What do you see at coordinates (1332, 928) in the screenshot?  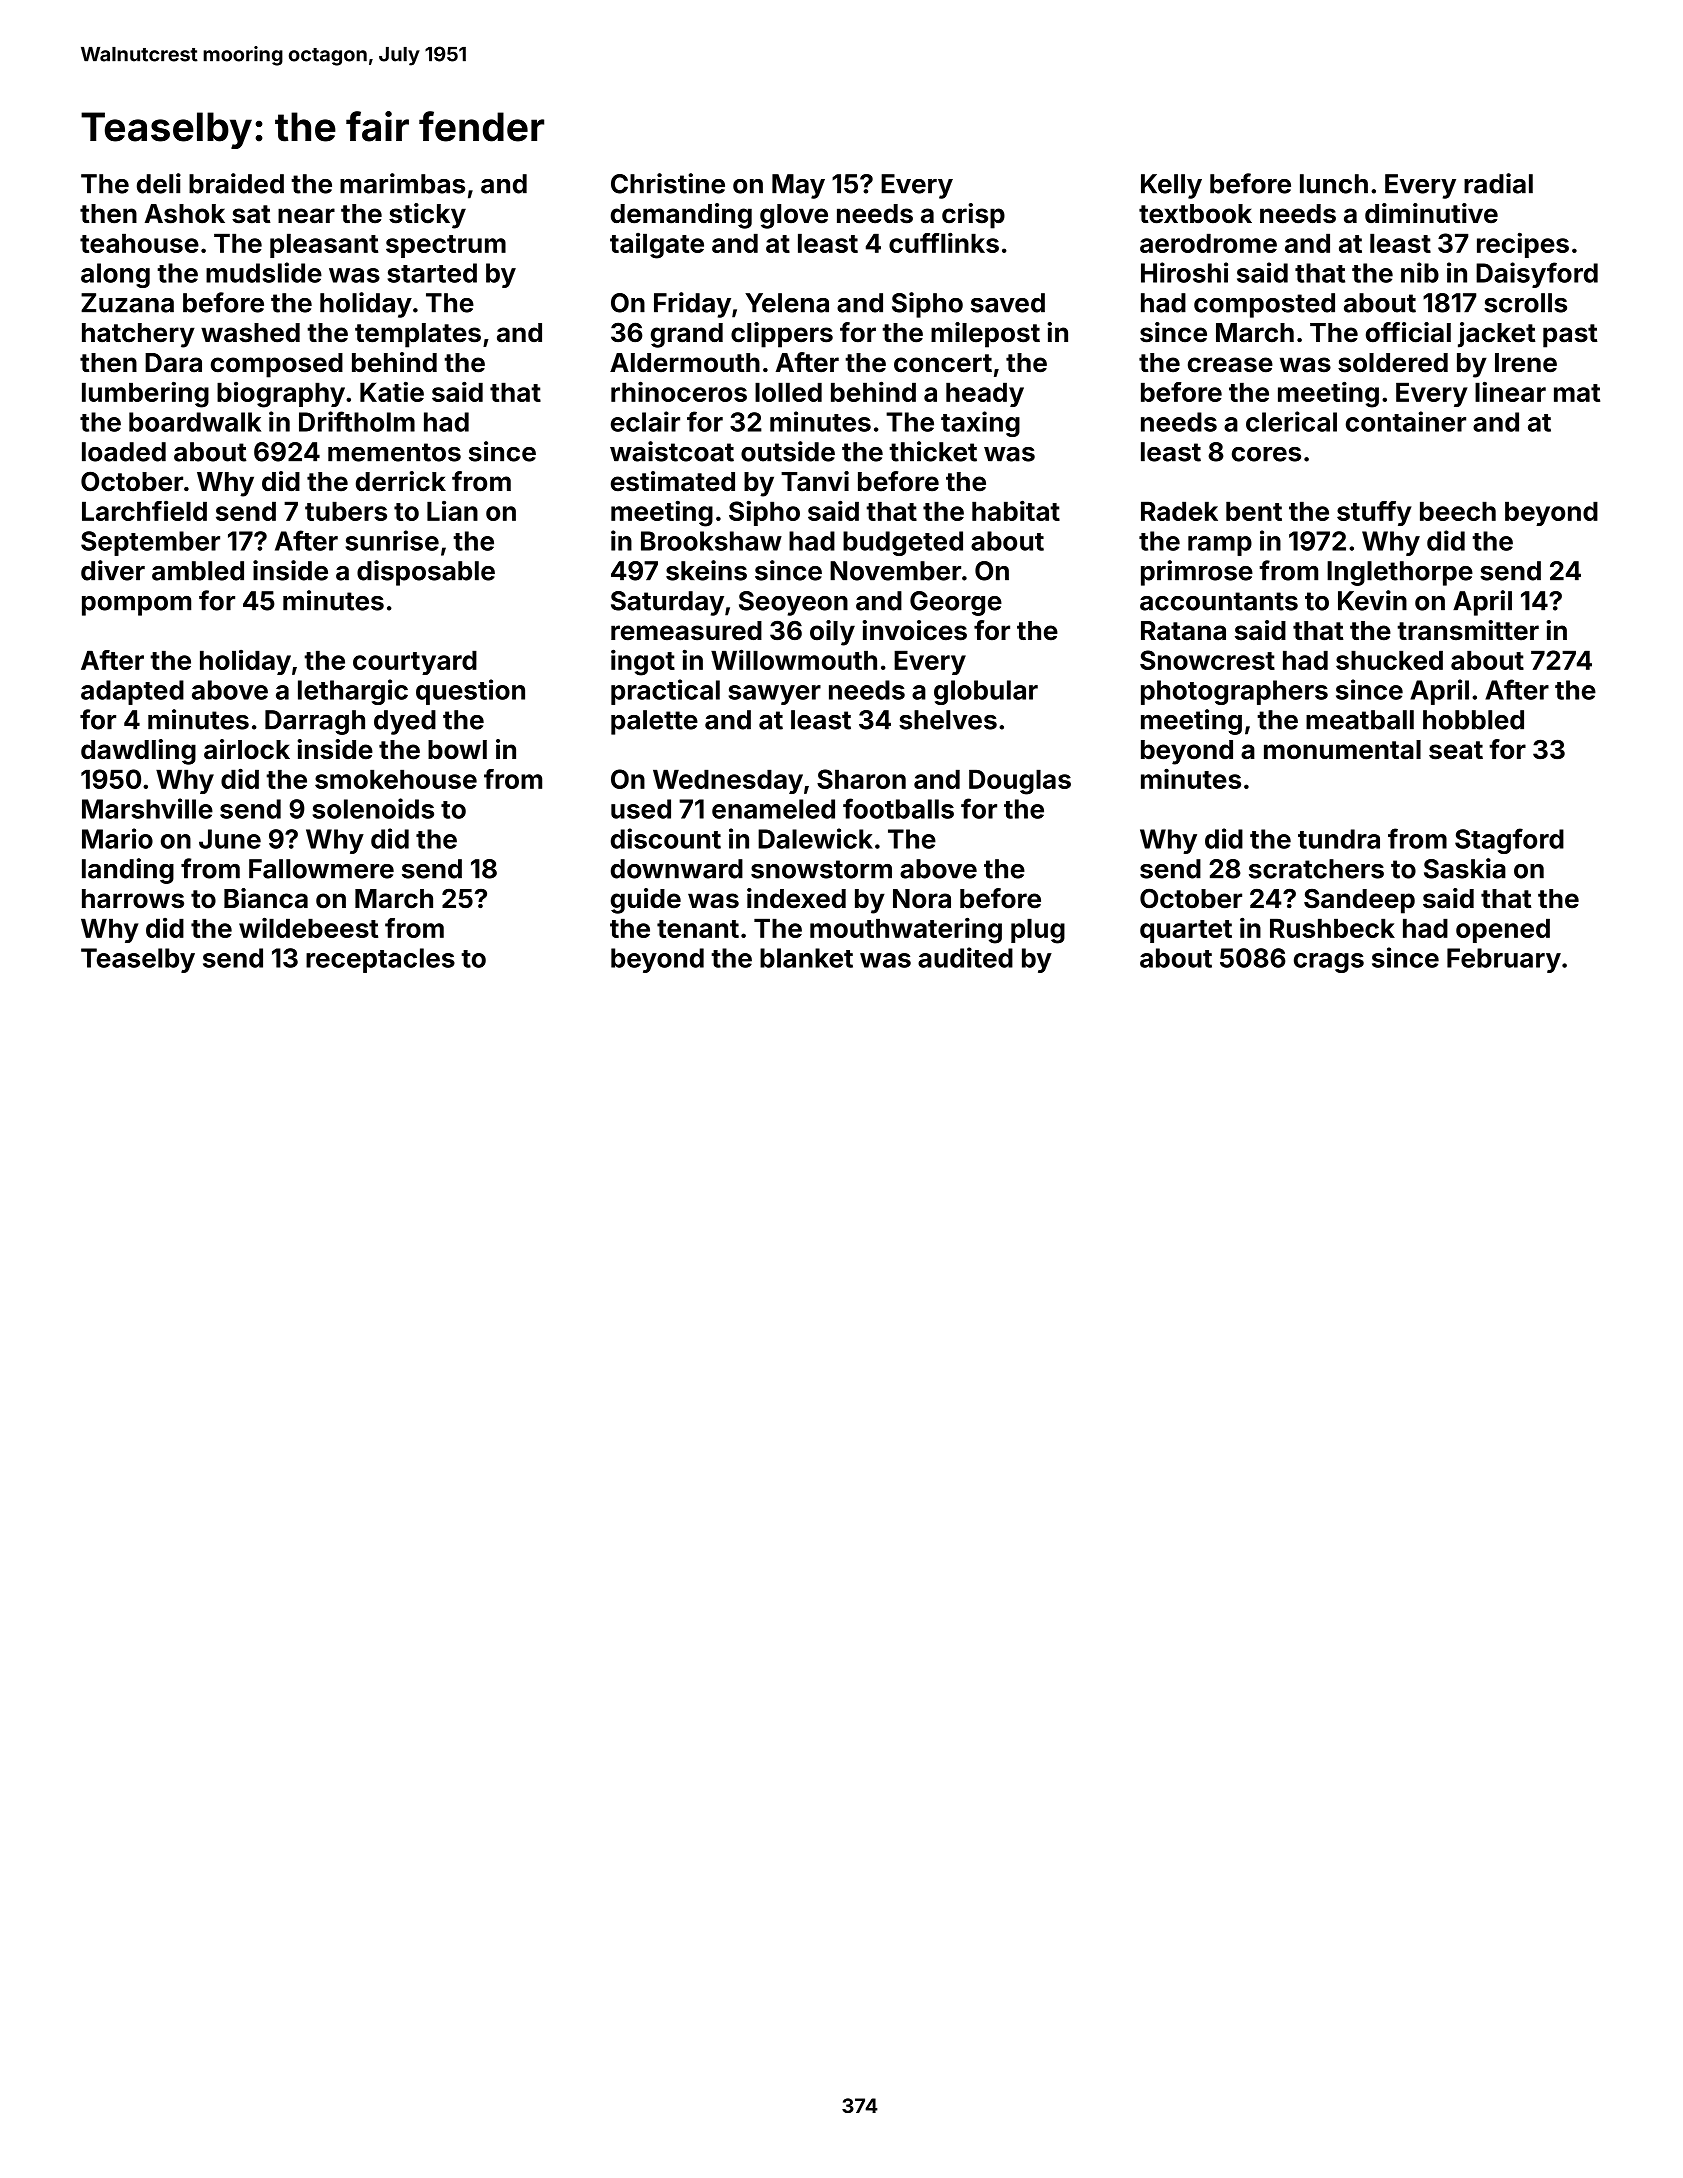 I see `Rushbeck` at bounding box center [1332, 928].
